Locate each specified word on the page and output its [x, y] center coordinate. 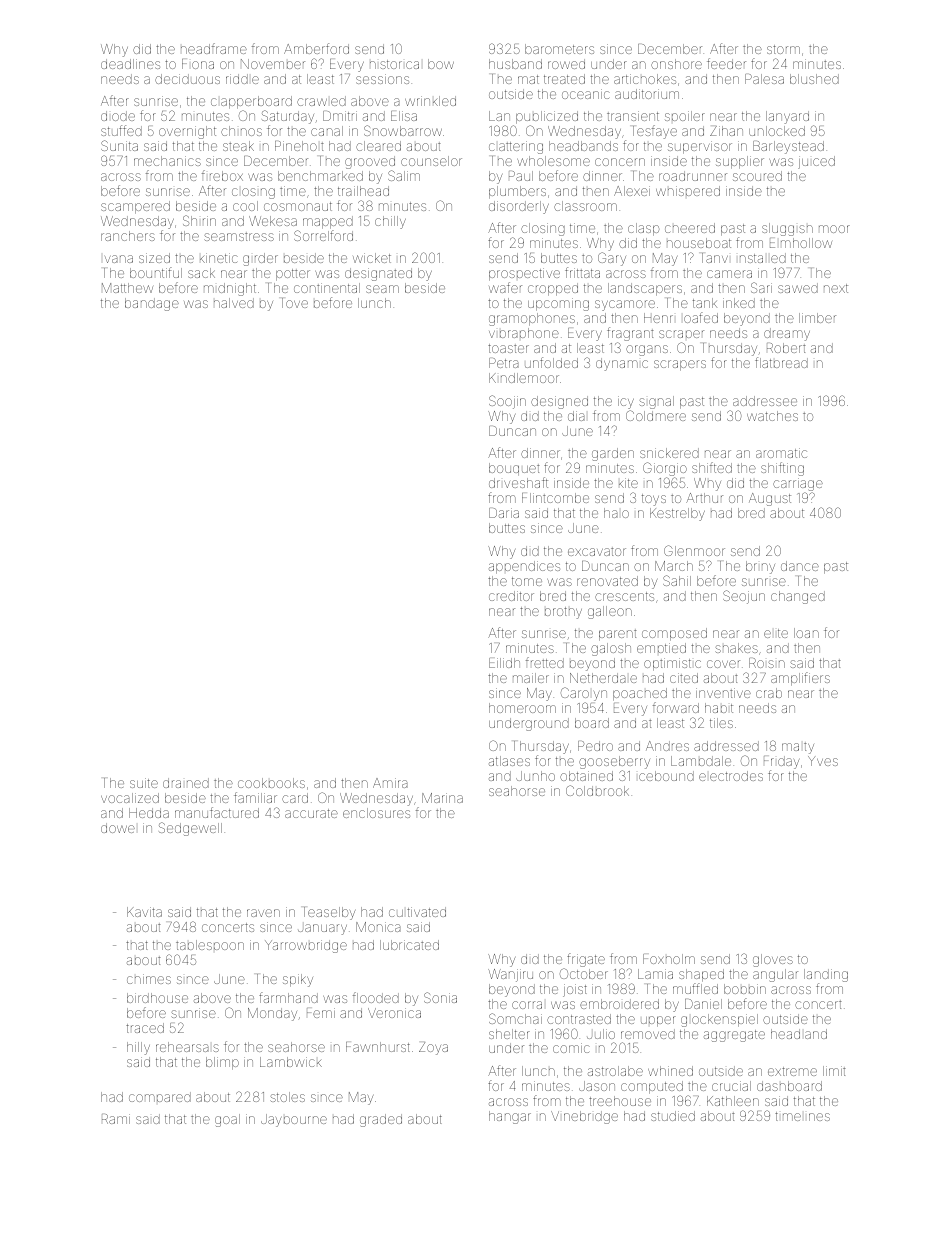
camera [729, 274]
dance [800, 566]
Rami [116, 1119]
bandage [152, 304]
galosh [611, 649]
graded [381, 1120]
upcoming [558, 304]
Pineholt [299, 146]
